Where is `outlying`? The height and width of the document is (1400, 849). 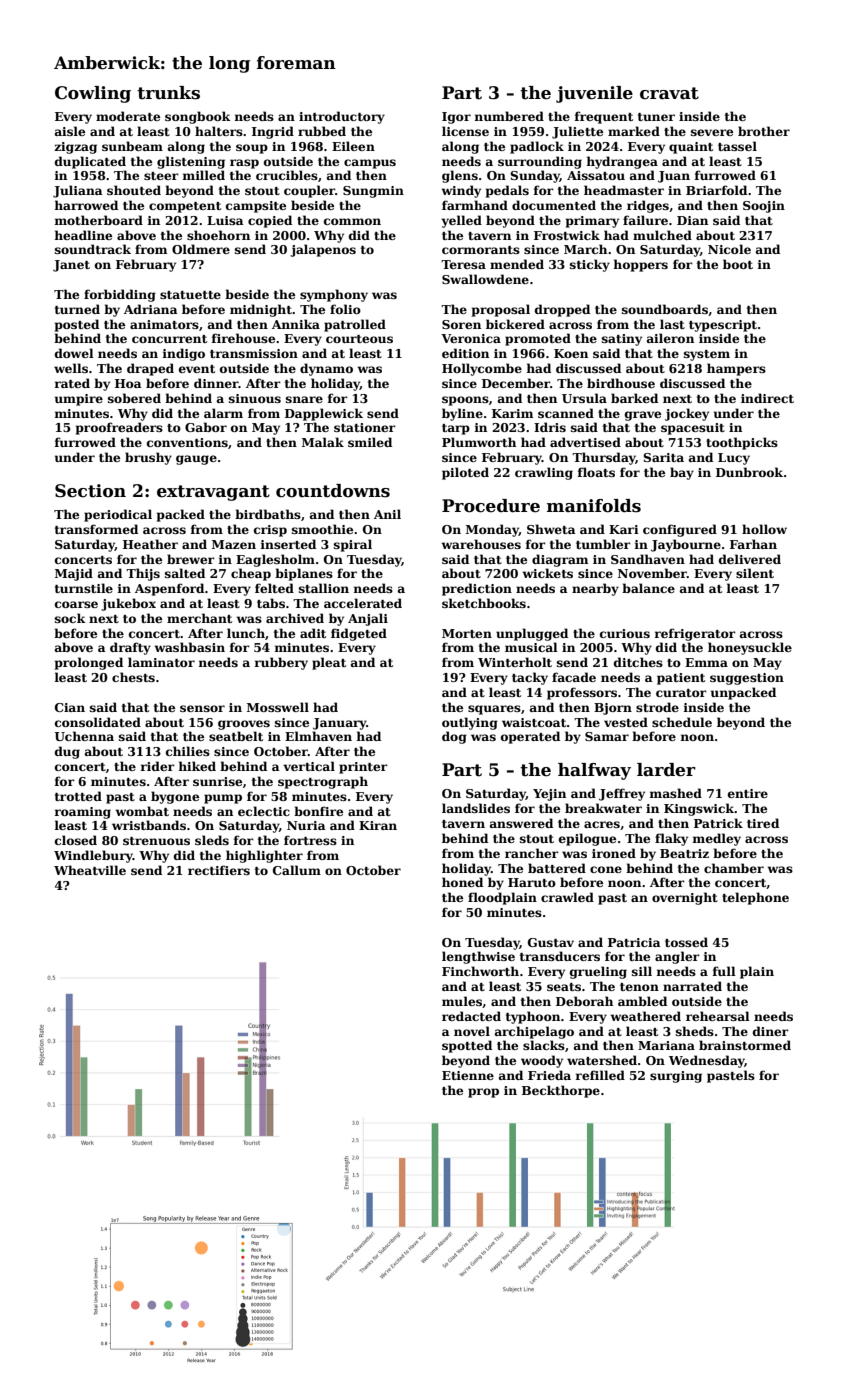 outlying is located at coordinates (470, 723).
